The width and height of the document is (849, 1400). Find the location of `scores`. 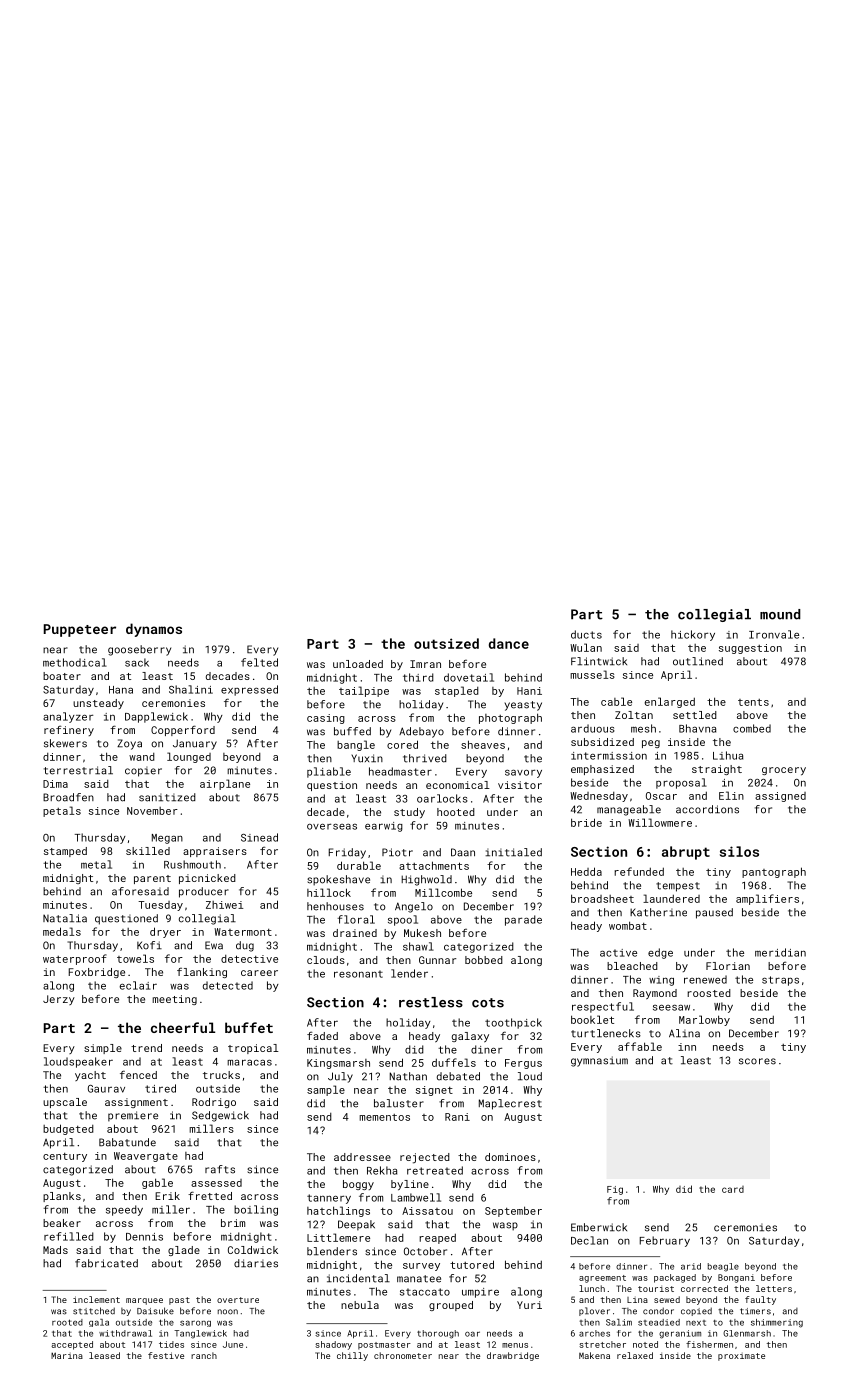

scores is located at coordinates (757, 1061).
